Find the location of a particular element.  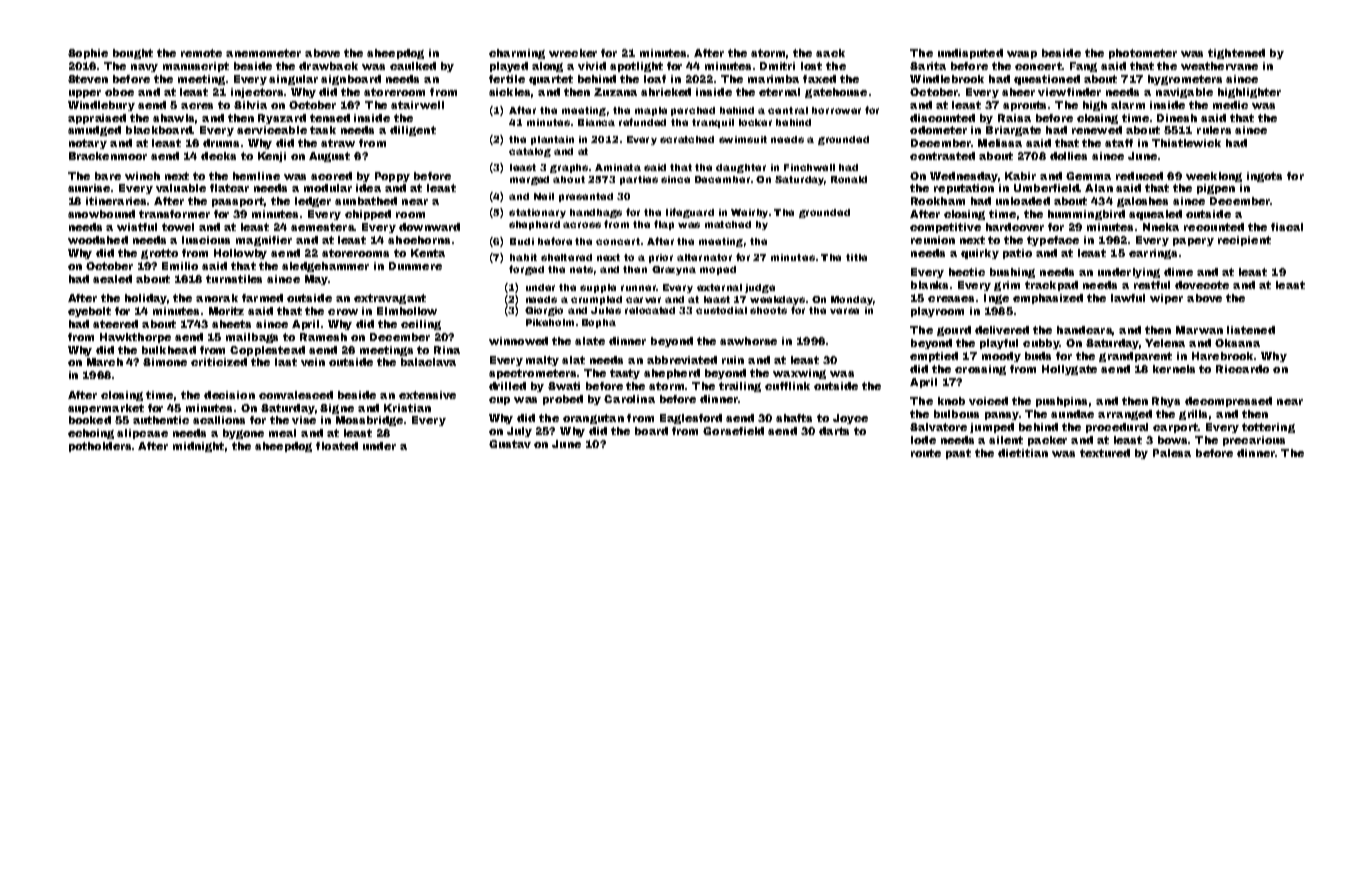

played is located at coordinates (509, 67).
